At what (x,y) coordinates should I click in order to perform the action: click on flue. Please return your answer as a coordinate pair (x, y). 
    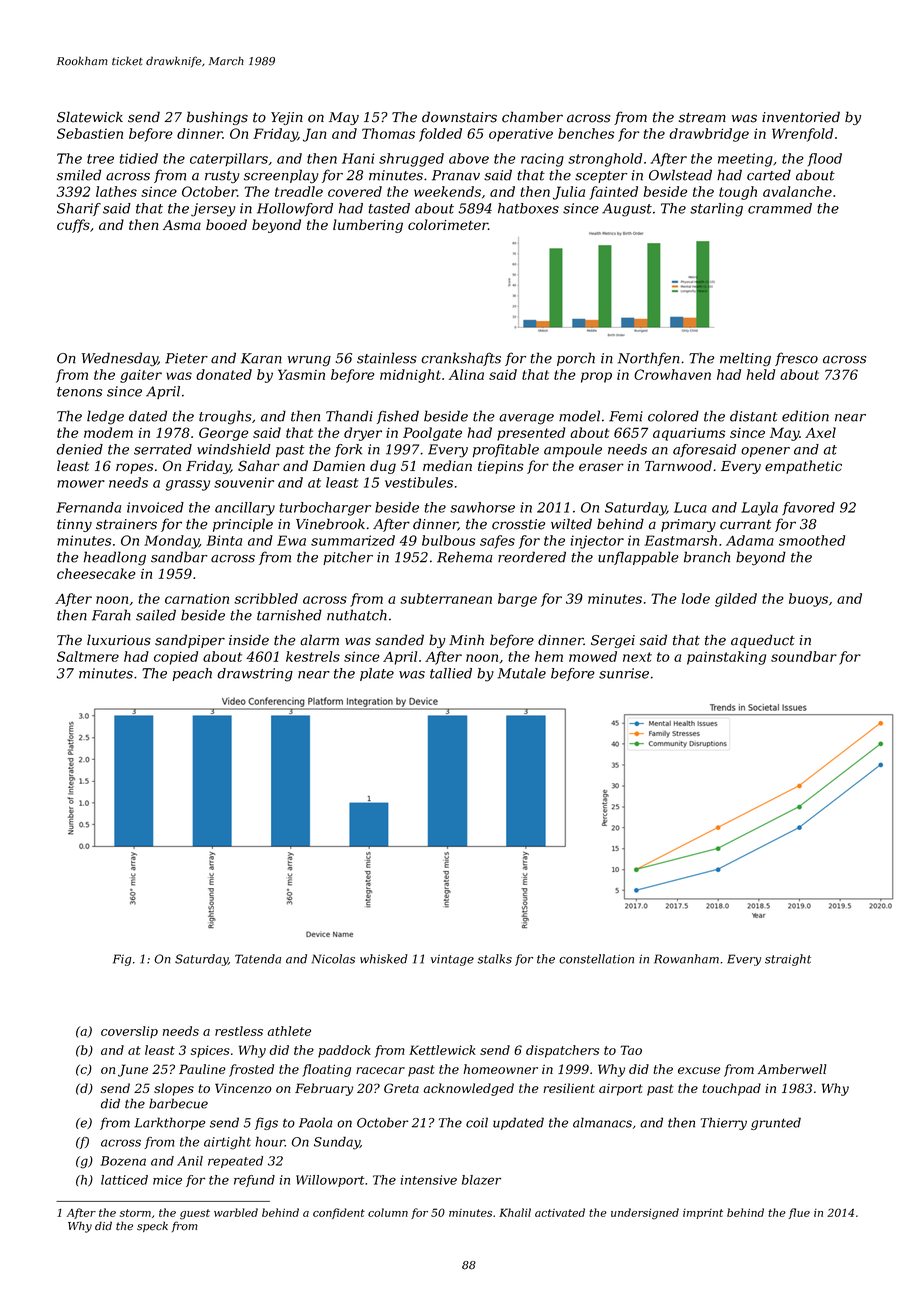
    Looking at the image, I should click on (799, 1213).
